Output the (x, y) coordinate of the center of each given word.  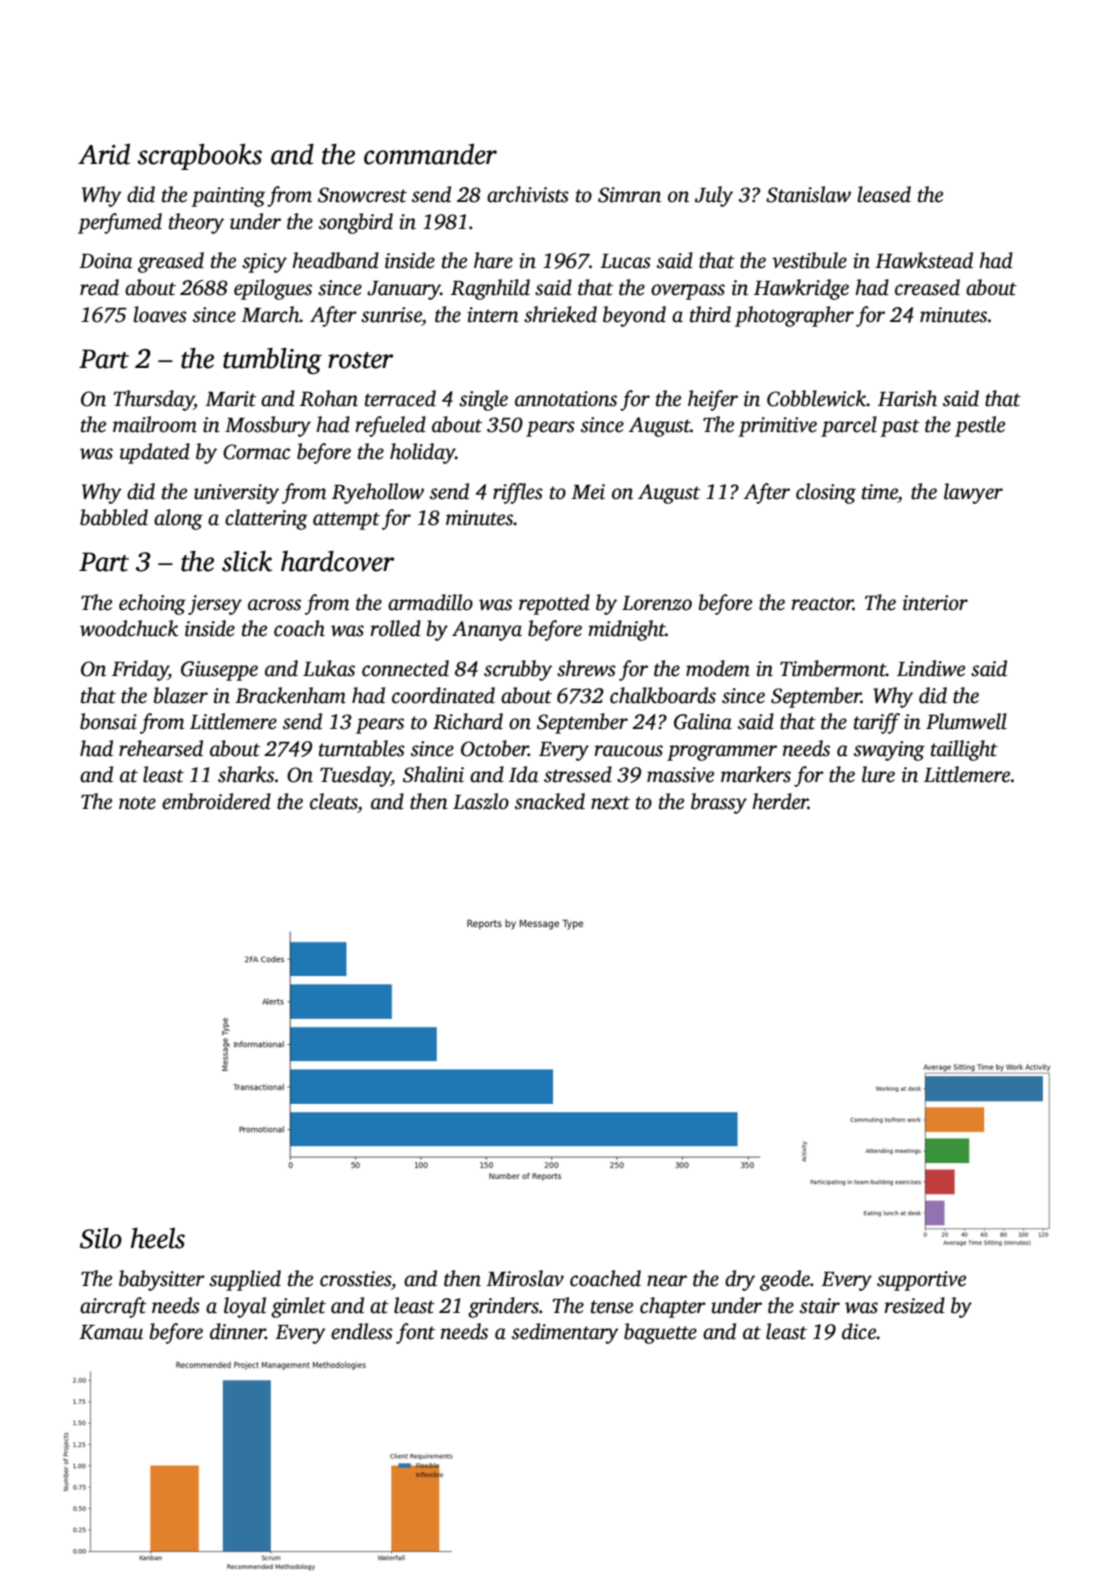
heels (158, 1238)
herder (780, 801)
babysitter (162, 1280)
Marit (230, 399)
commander (430, 154)
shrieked (560, 314)
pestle (980, 426)
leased (884, 194)
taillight (964, 750)
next (610, 803)
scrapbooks (199, 157)
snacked (550, 801)
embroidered (216, 801)
